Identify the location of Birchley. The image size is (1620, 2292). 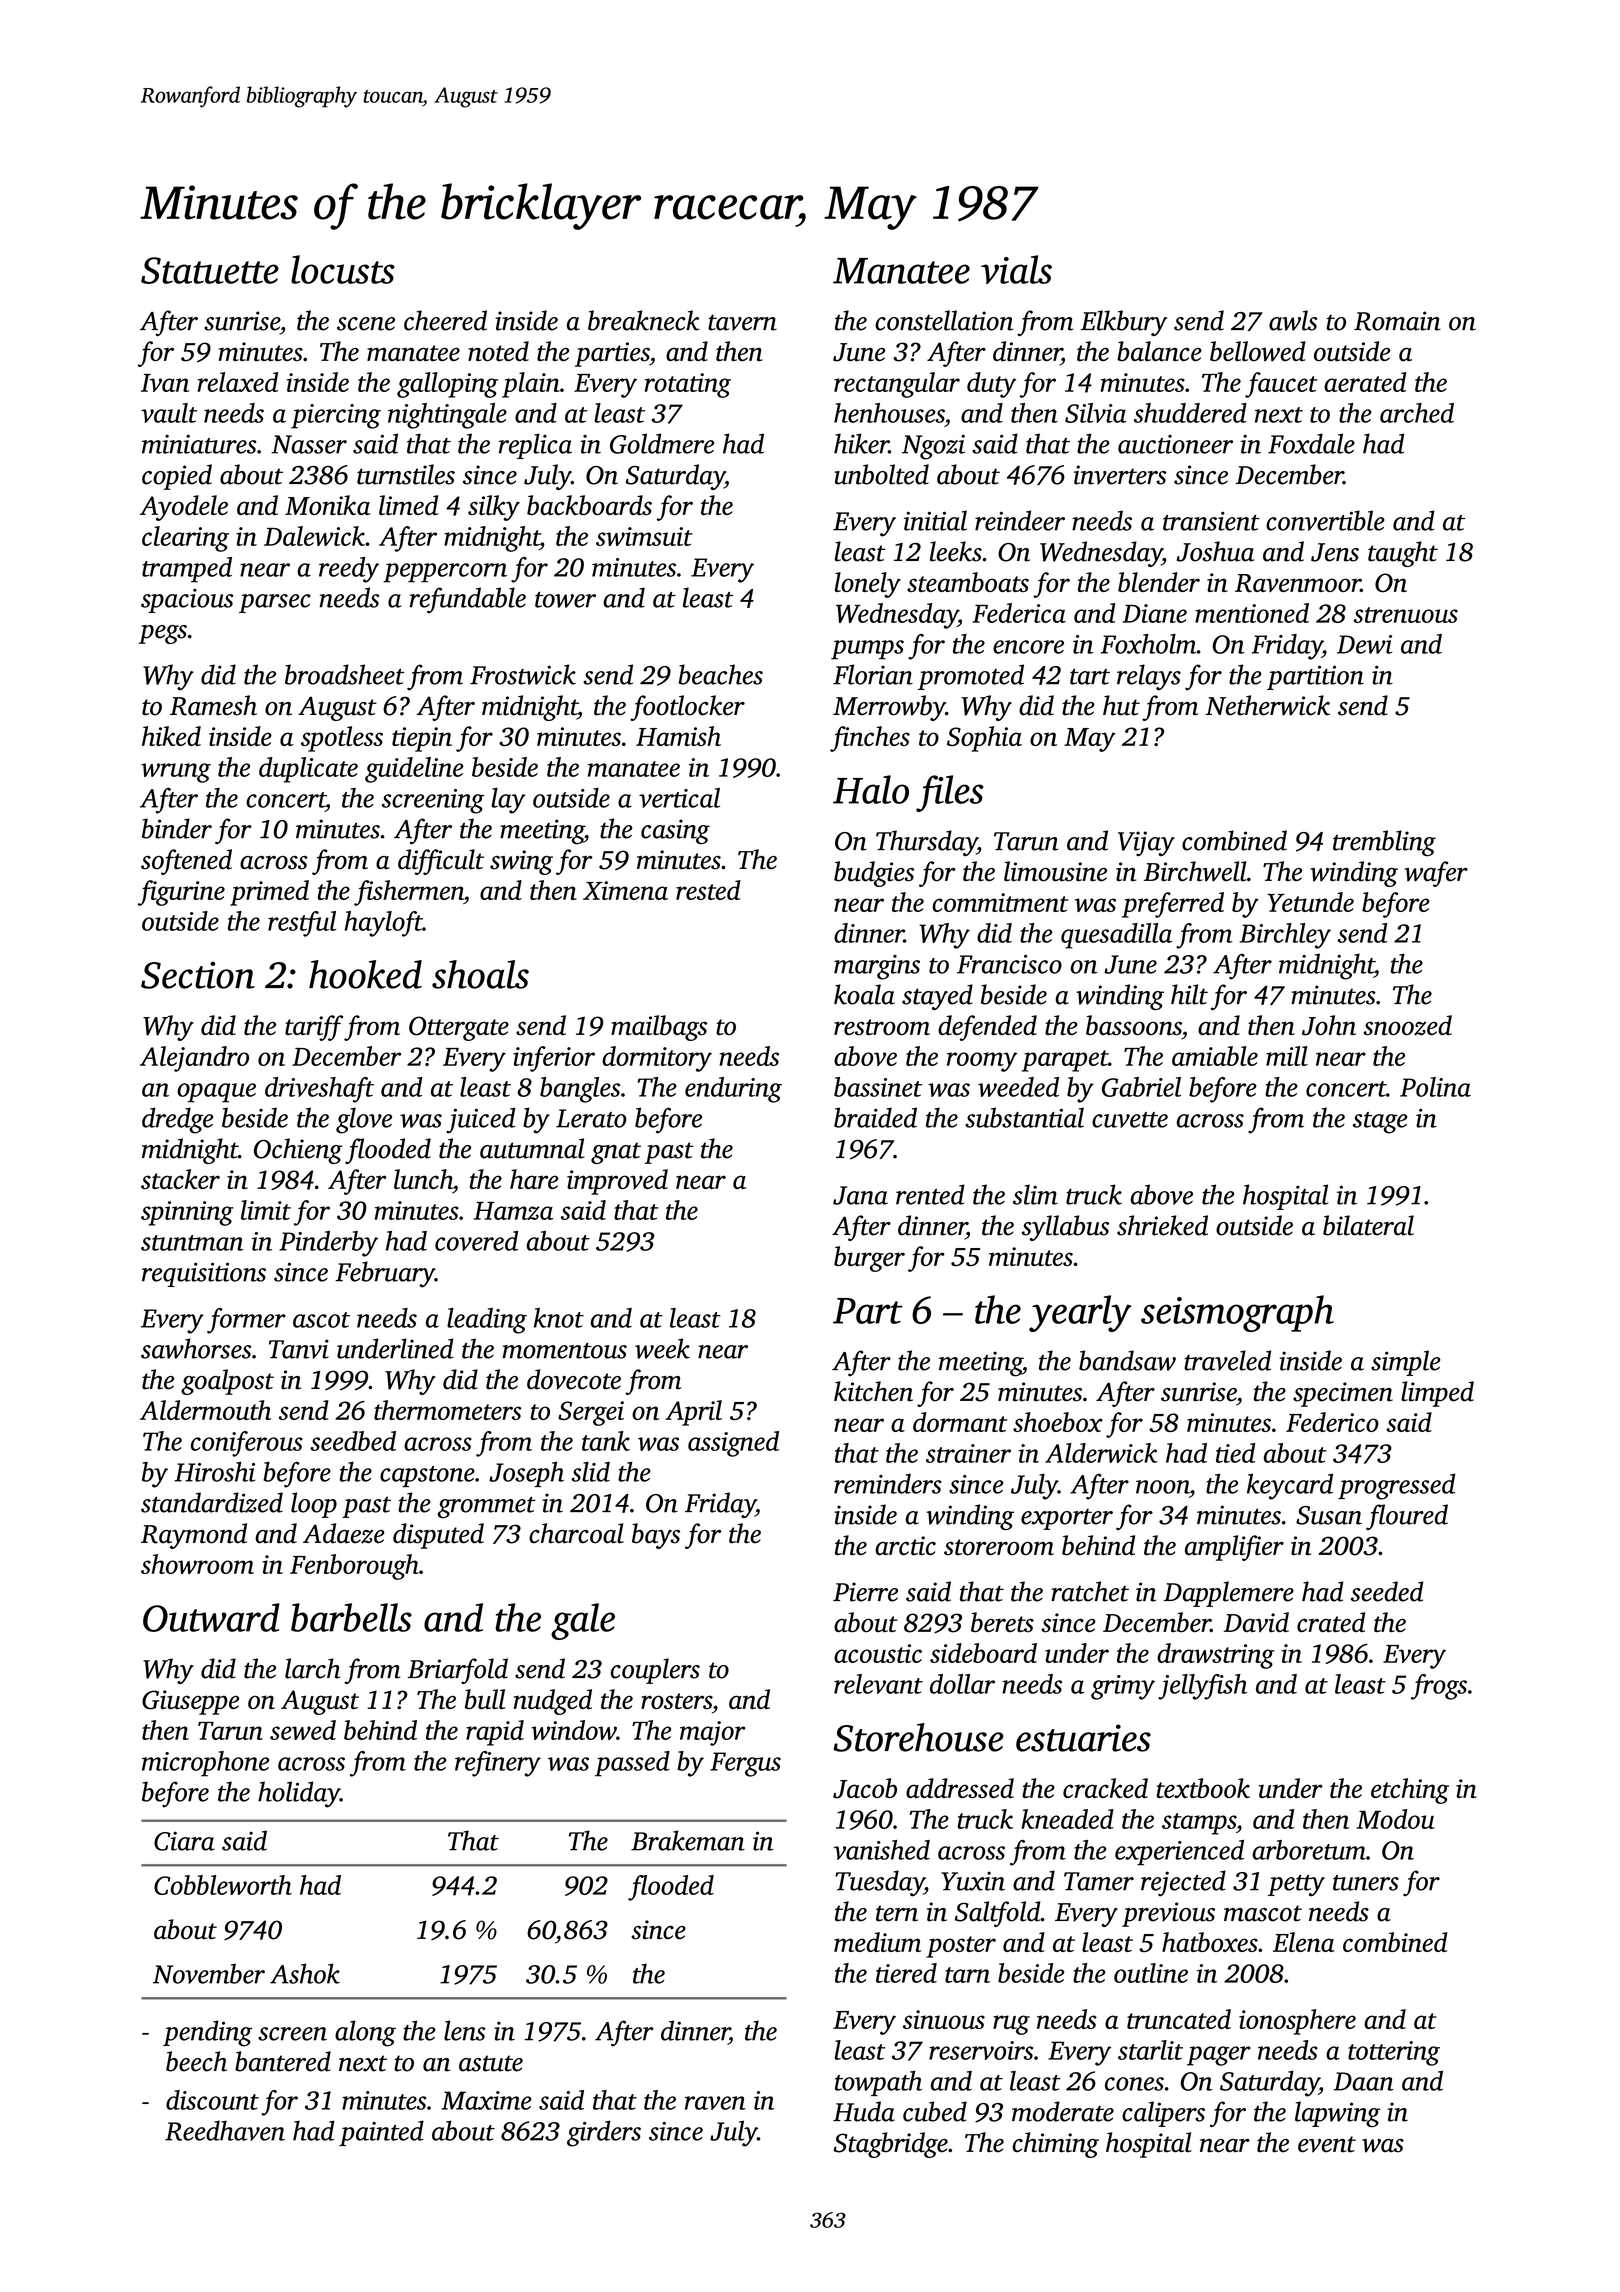
(1285, 936).
